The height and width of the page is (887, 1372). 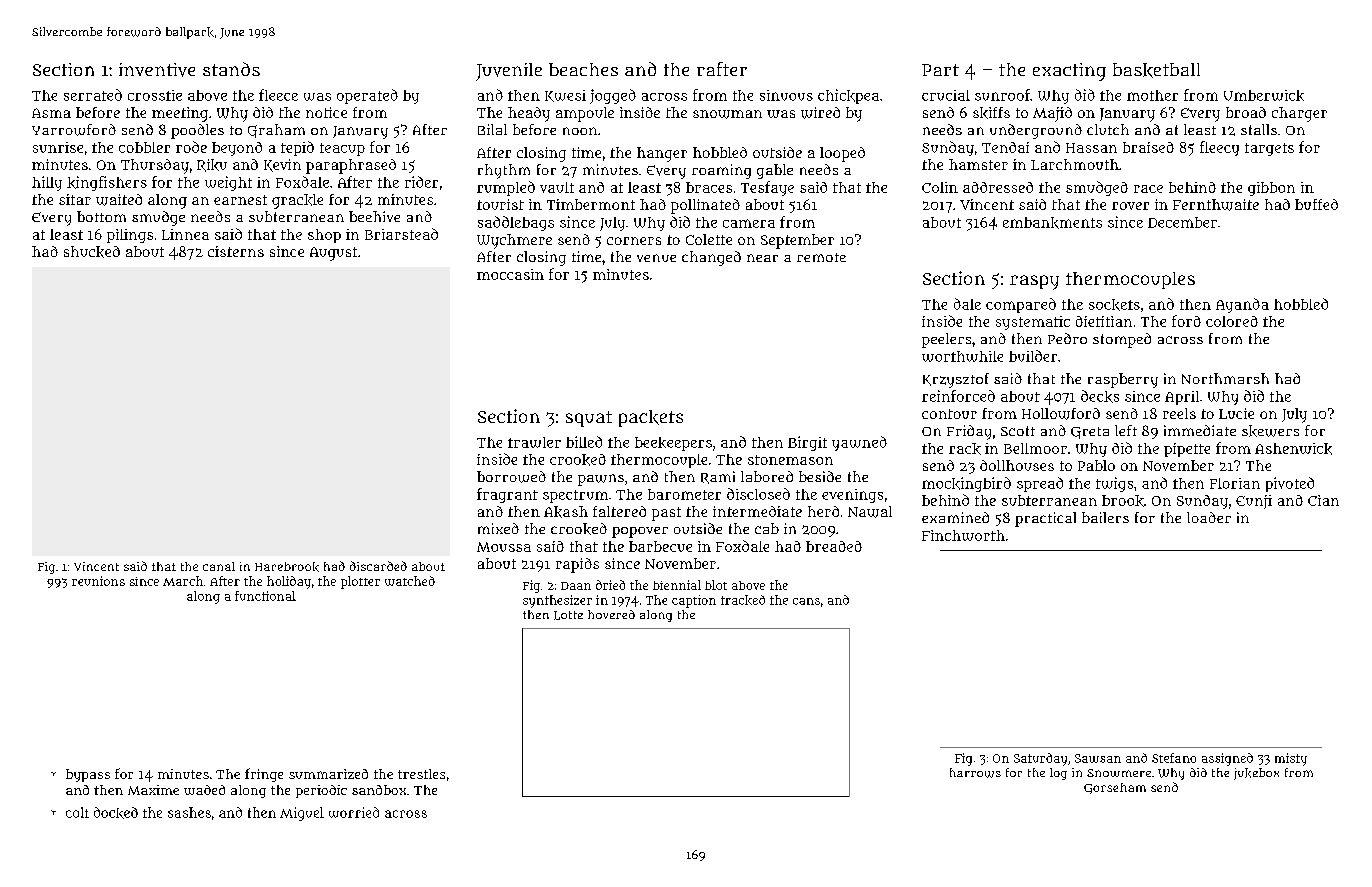 What do you see at coordinates (1091, 148) in the page?
I see `Hassan` at bounding box center [1091, 148].
